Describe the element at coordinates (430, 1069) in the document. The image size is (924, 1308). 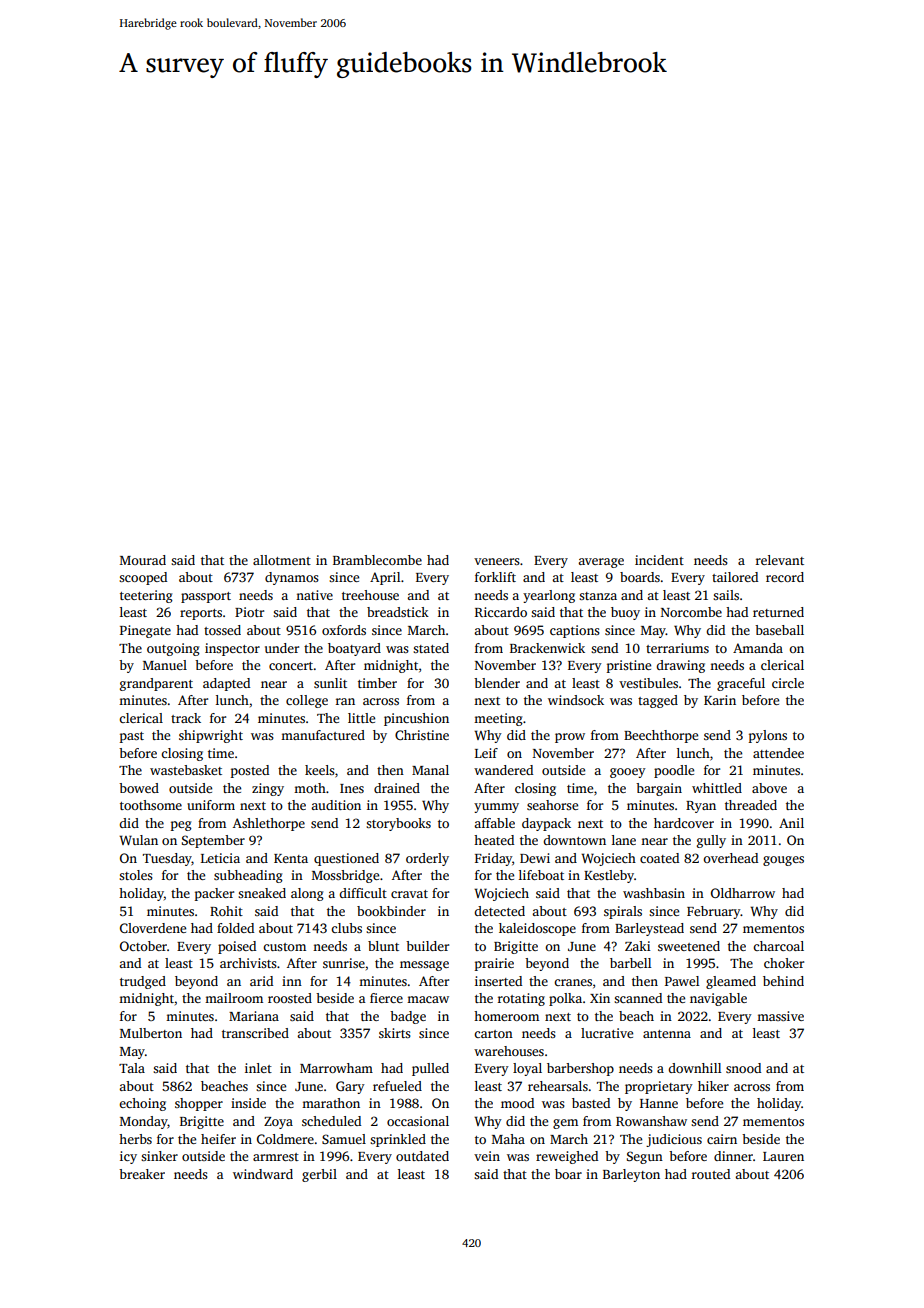
I see `pulled` at that location.
